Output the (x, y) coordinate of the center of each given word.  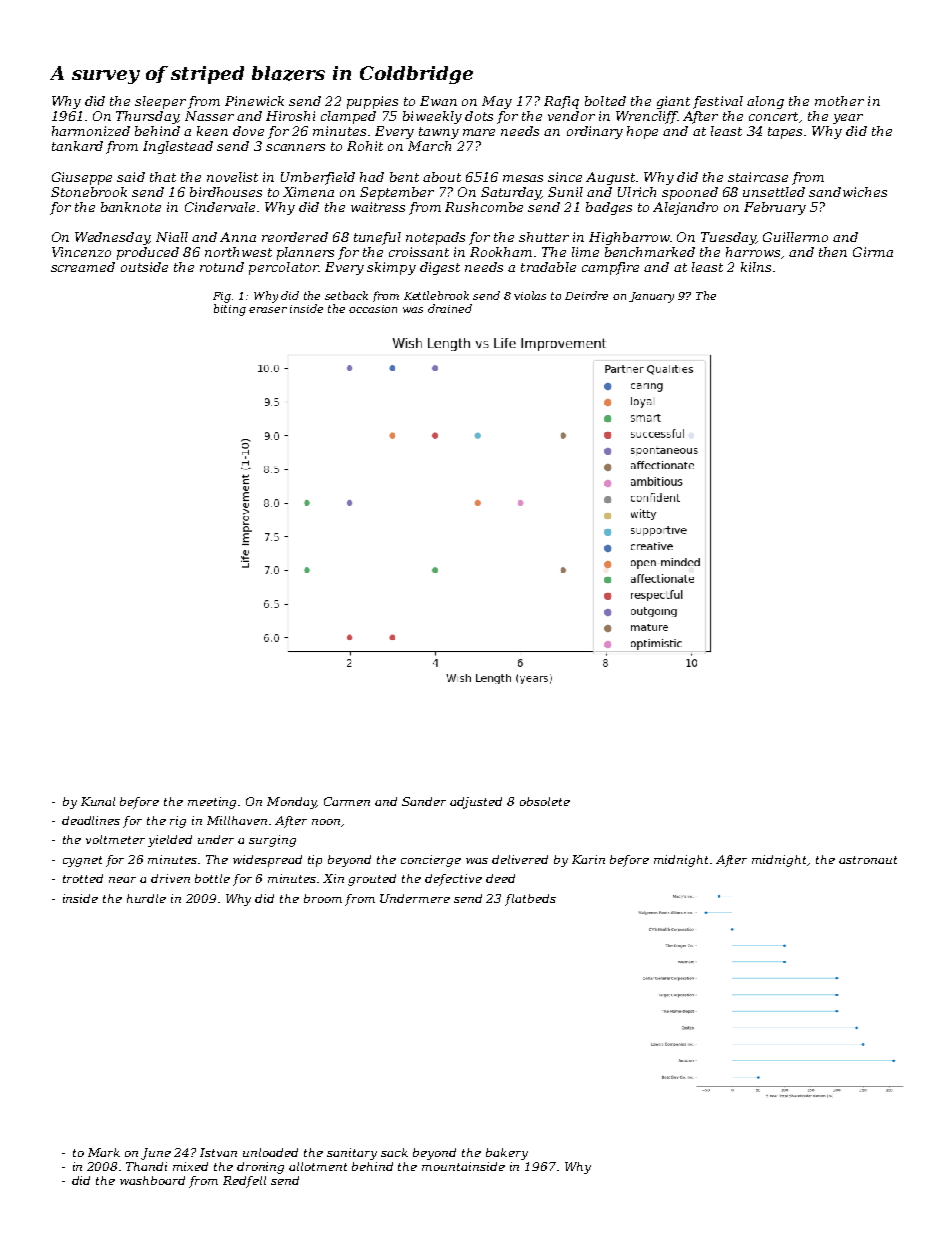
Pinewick (254, 101)
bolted (605, 101)
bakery (507, 1154)
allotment (318, 1166)
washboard (152, 1180)
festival (718, 102)
